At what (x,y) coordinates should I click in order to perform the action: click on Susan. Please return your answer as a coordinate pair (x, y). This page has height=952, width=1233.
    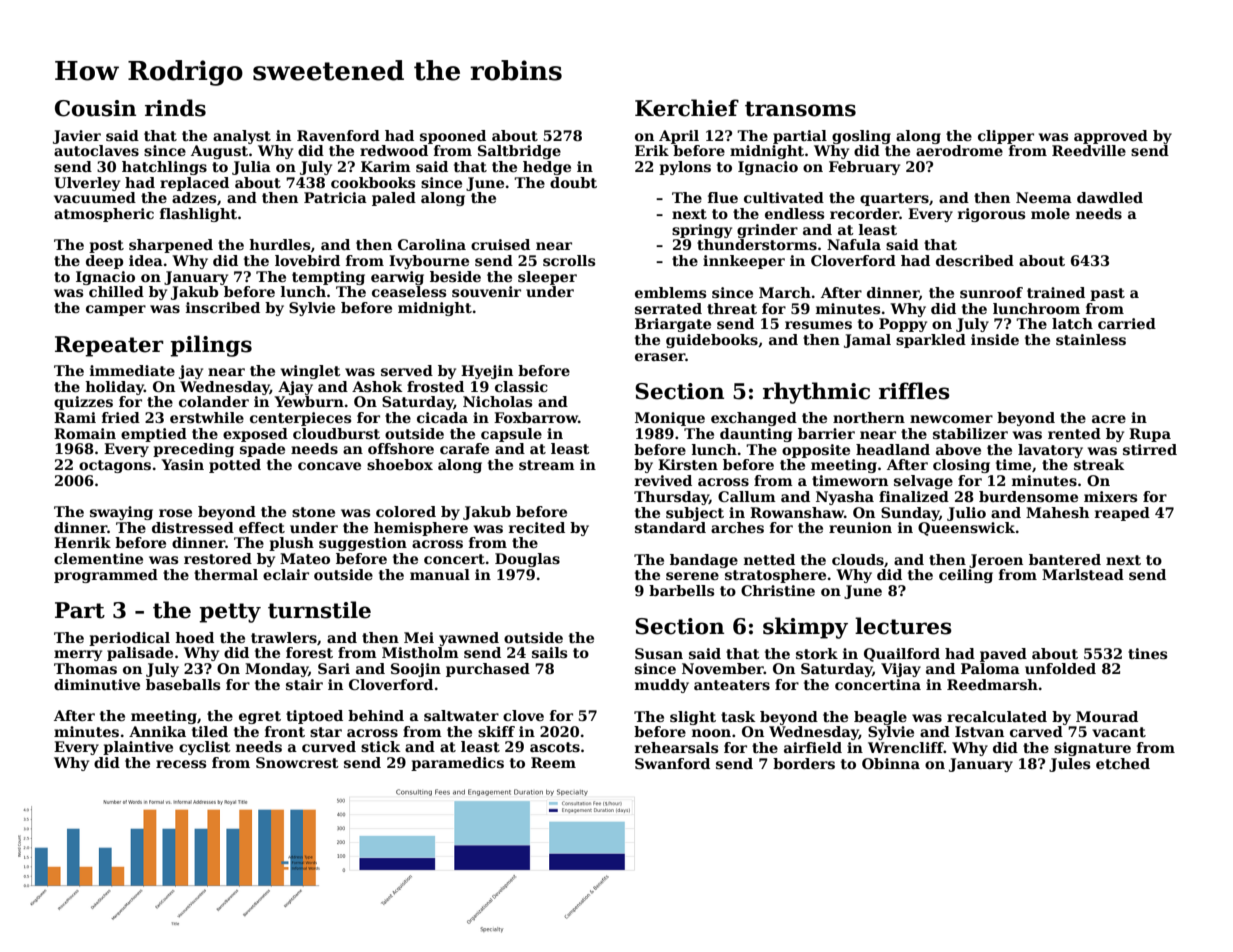
    Looking at the image, I should click on (659, 653).
